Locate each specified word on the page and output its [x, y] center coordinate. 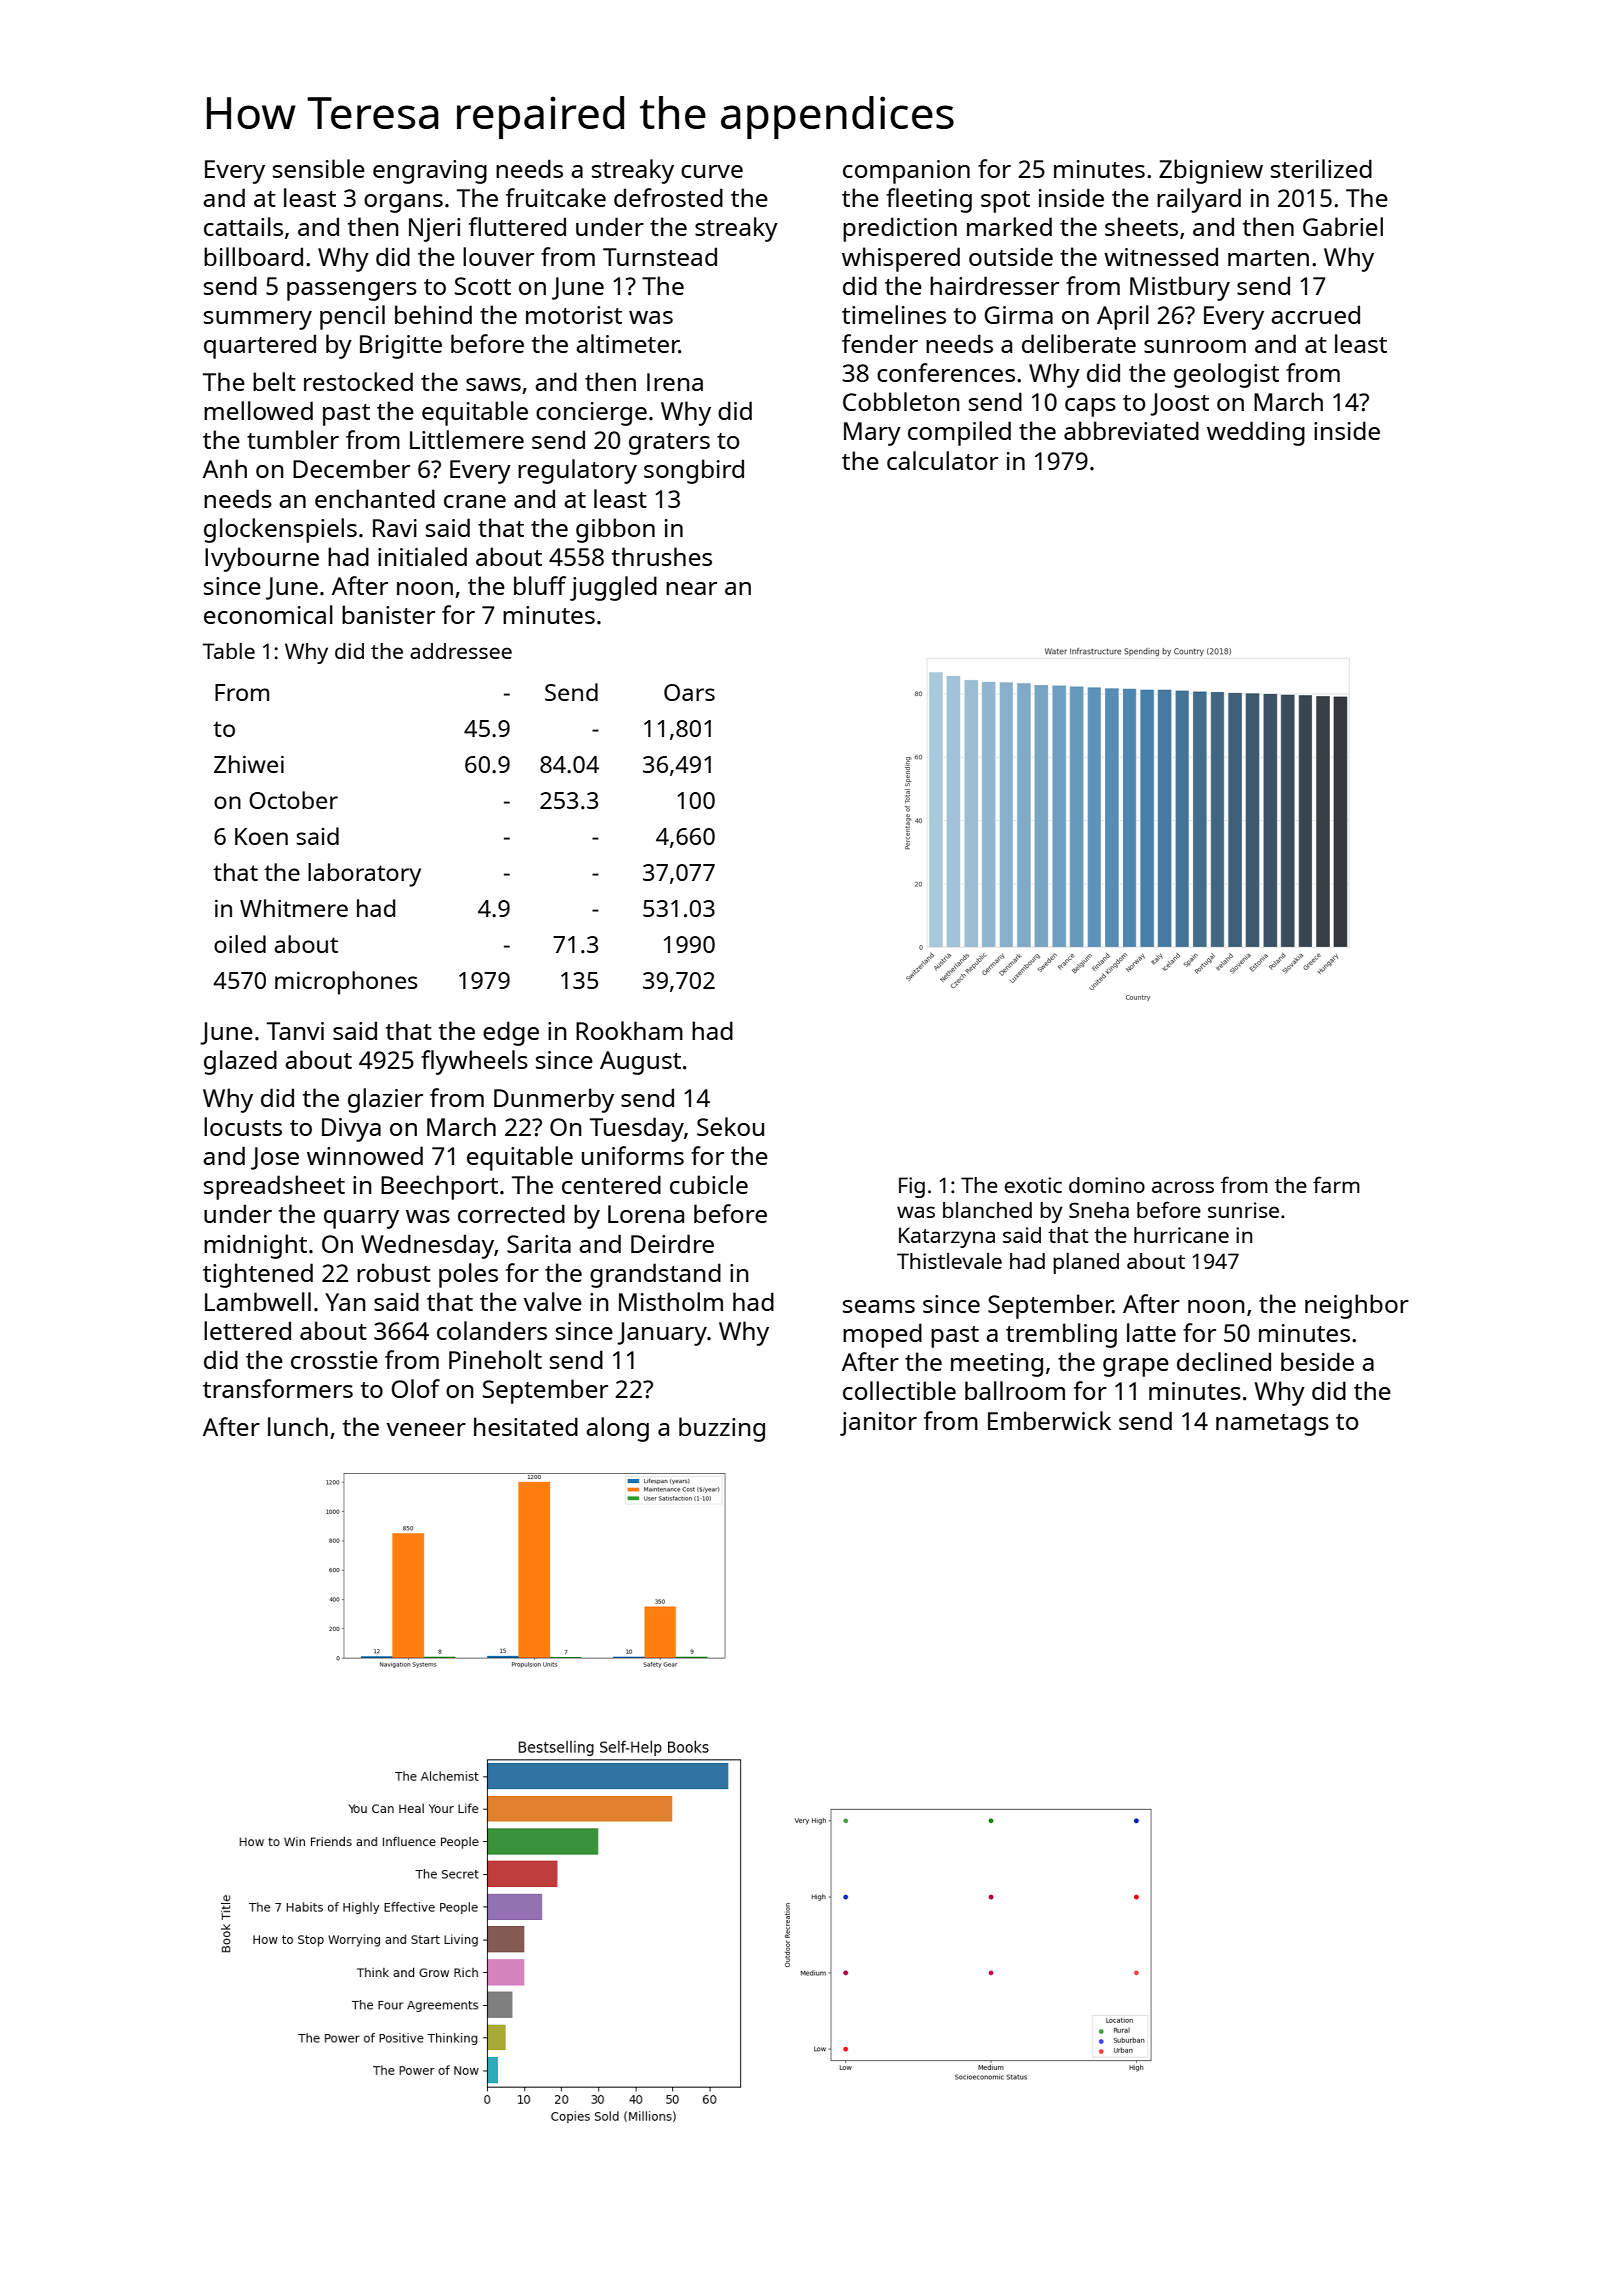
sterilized [1321, 168]
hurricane [1181, 1235]
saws [493, 384]
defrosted [668, 197]
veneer [426, 1429]
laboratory [364, 875]
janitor [878, 1424]
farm [1336, 1184]
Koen [261, 836]
